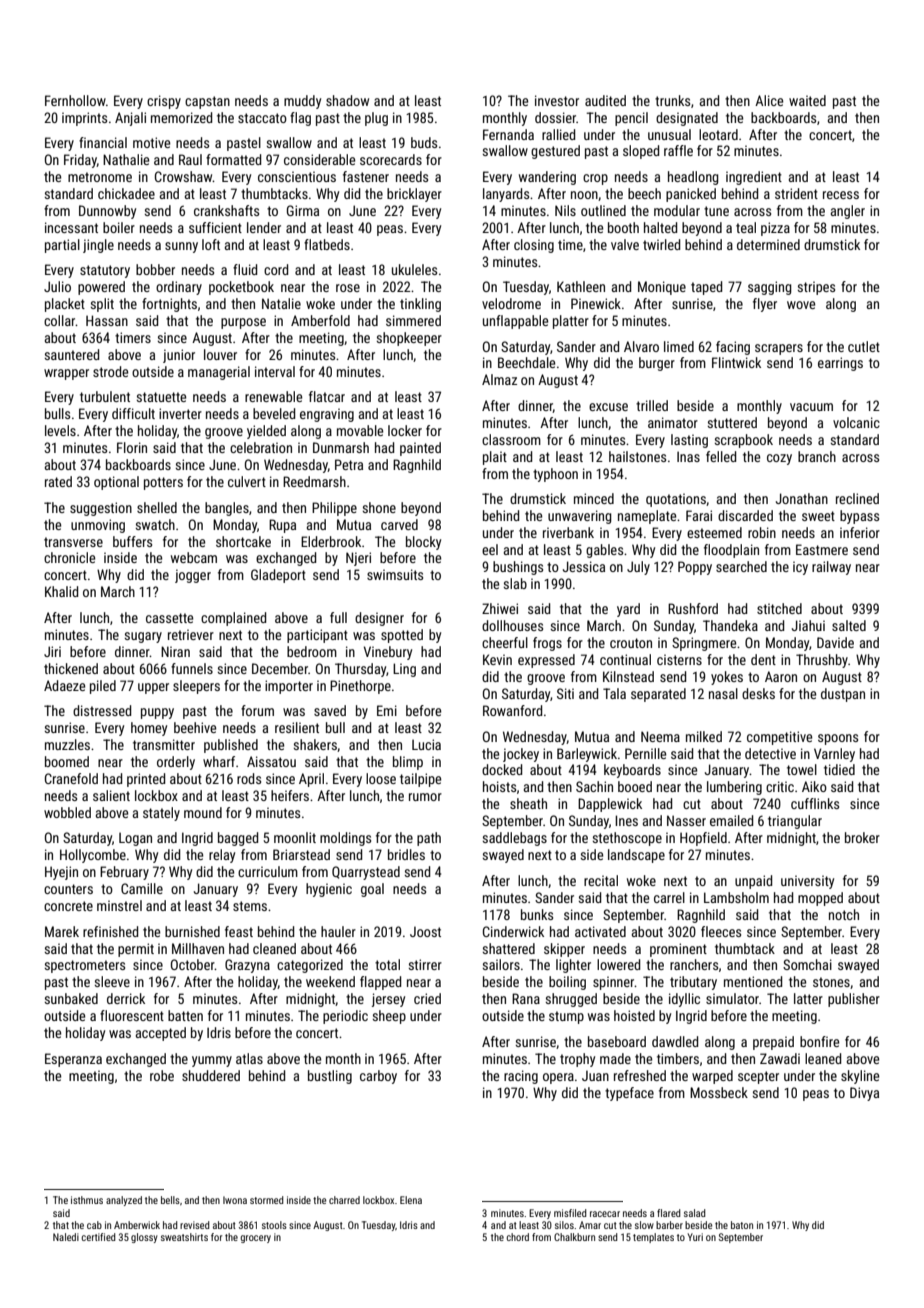 The image size is (924, 1308). What do you see at coordinates (762, 532) in the image?
I see `robin` at bounding box center [762, 532].
